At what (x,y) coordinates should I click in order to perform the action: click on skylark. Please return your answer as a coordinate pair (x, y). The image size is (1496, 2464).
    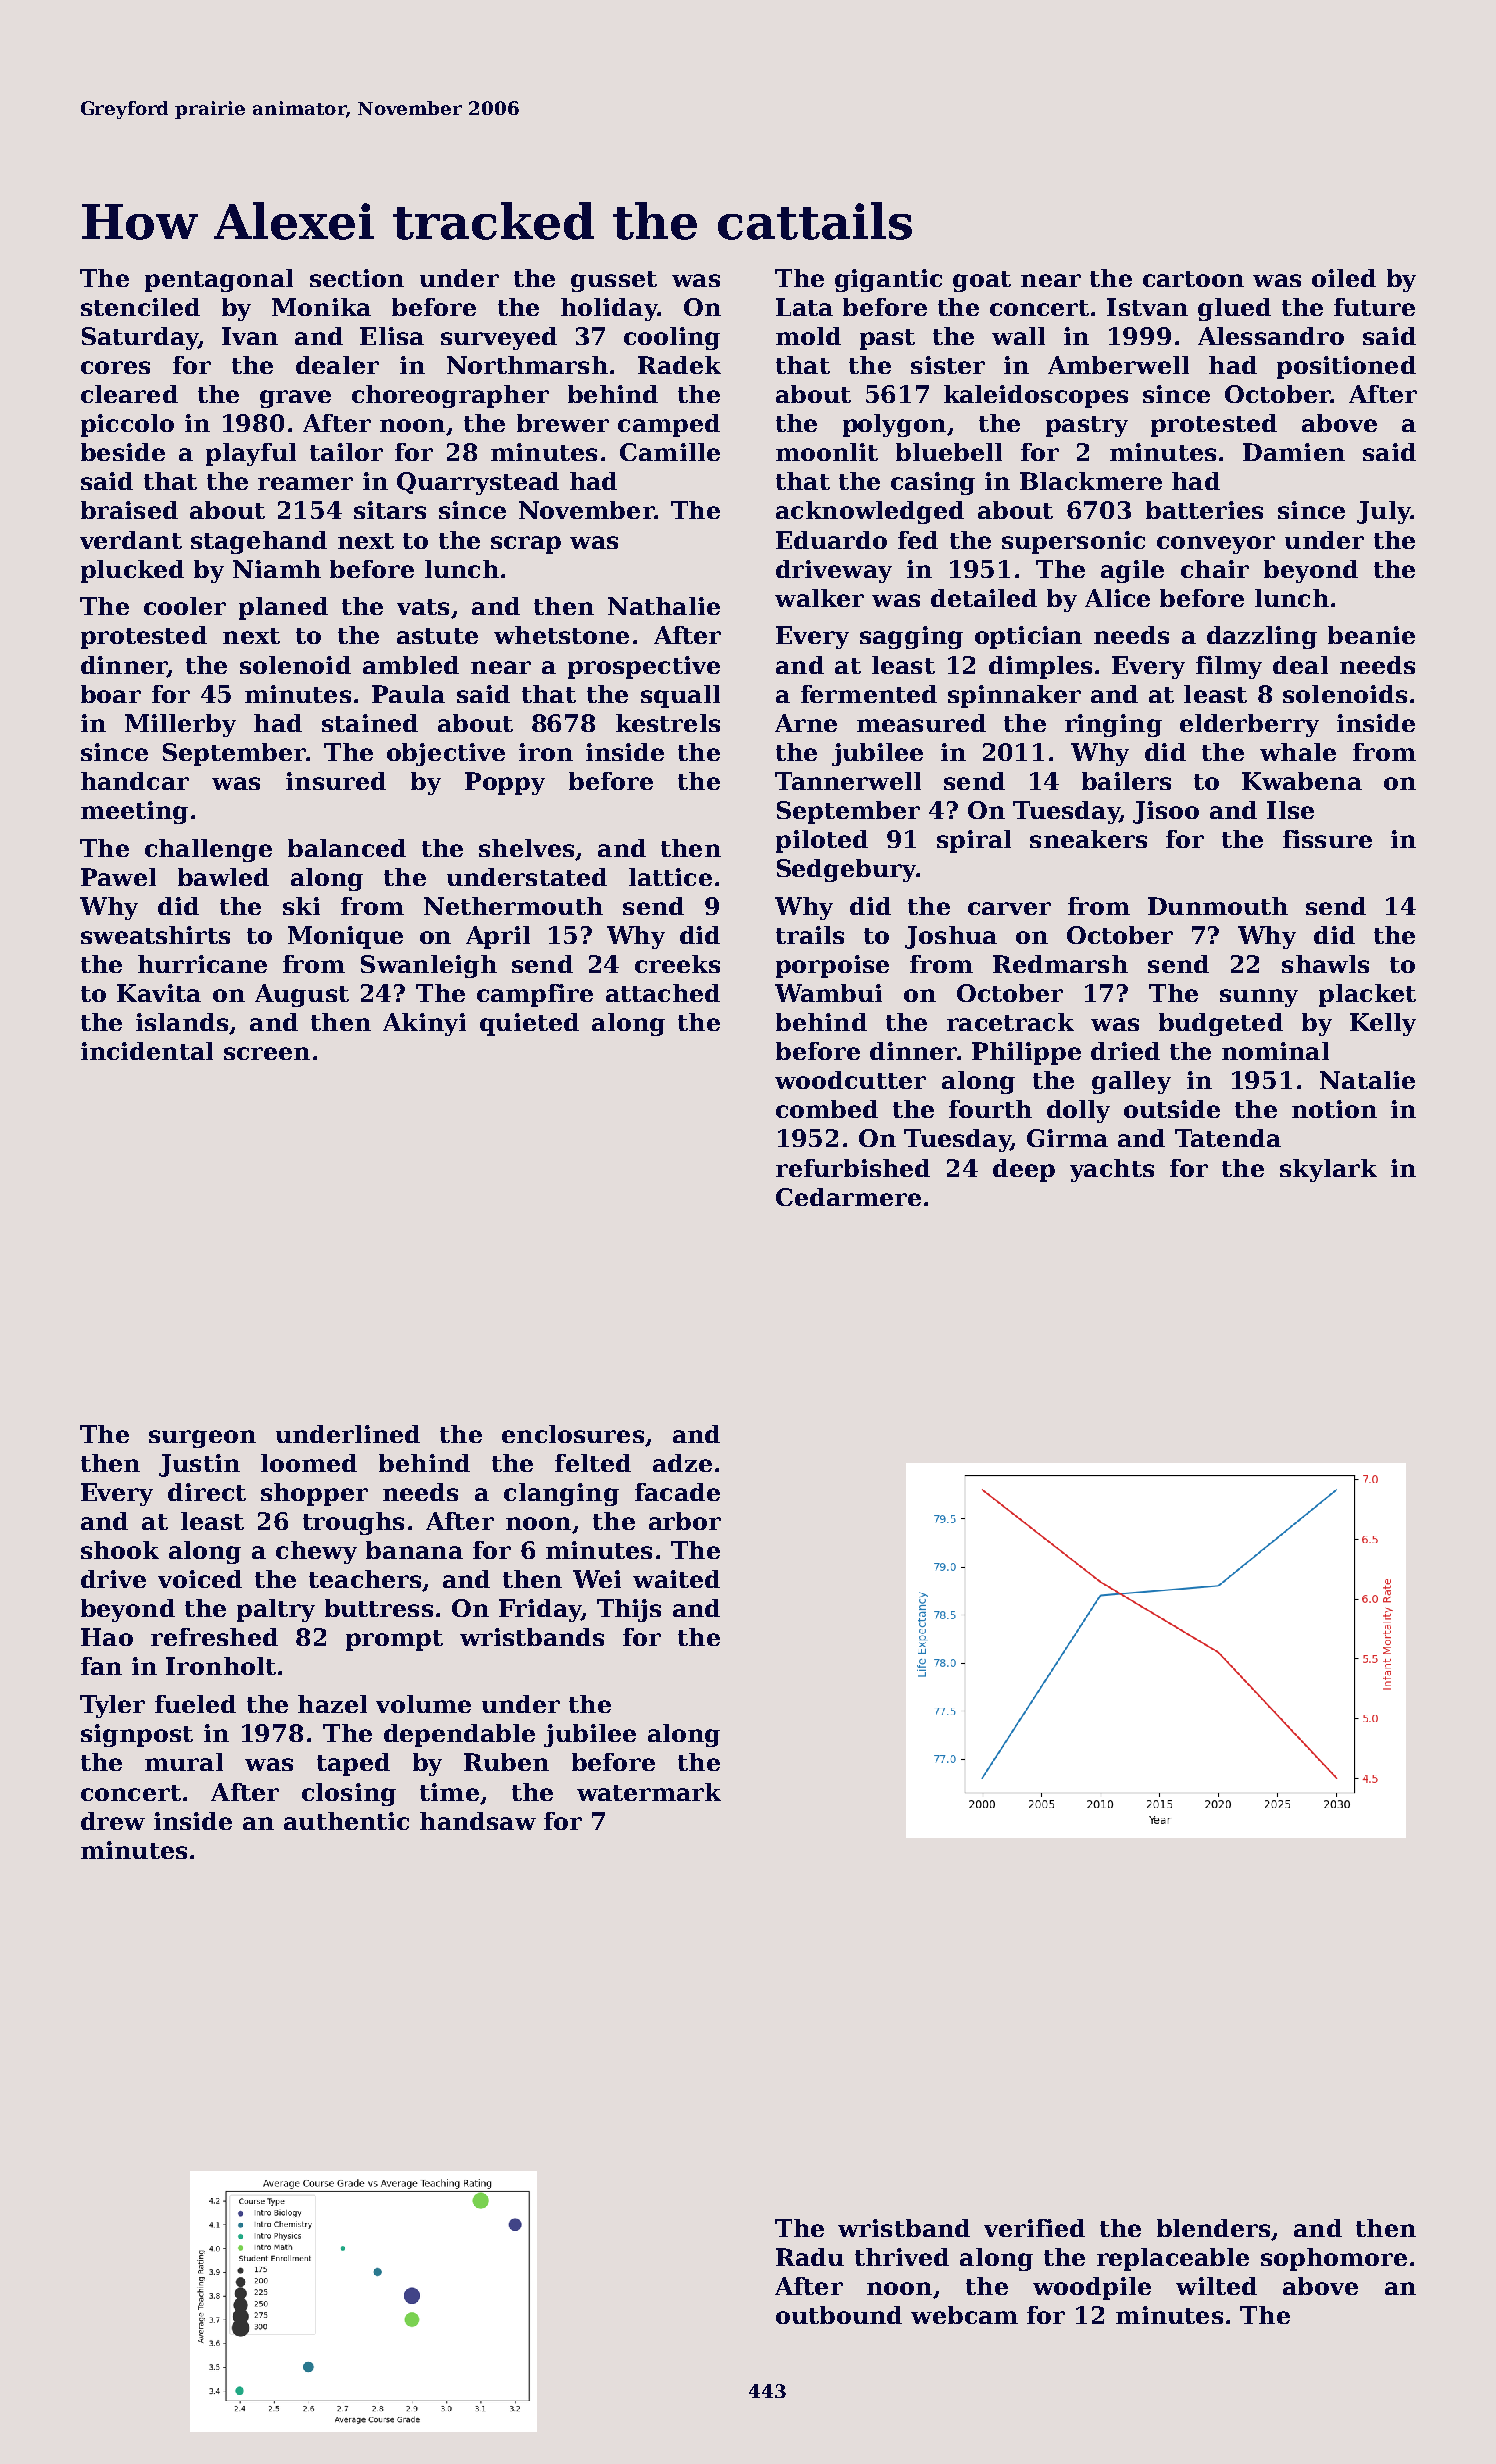
    Looking at the image, I should click on (1328, 1170).
